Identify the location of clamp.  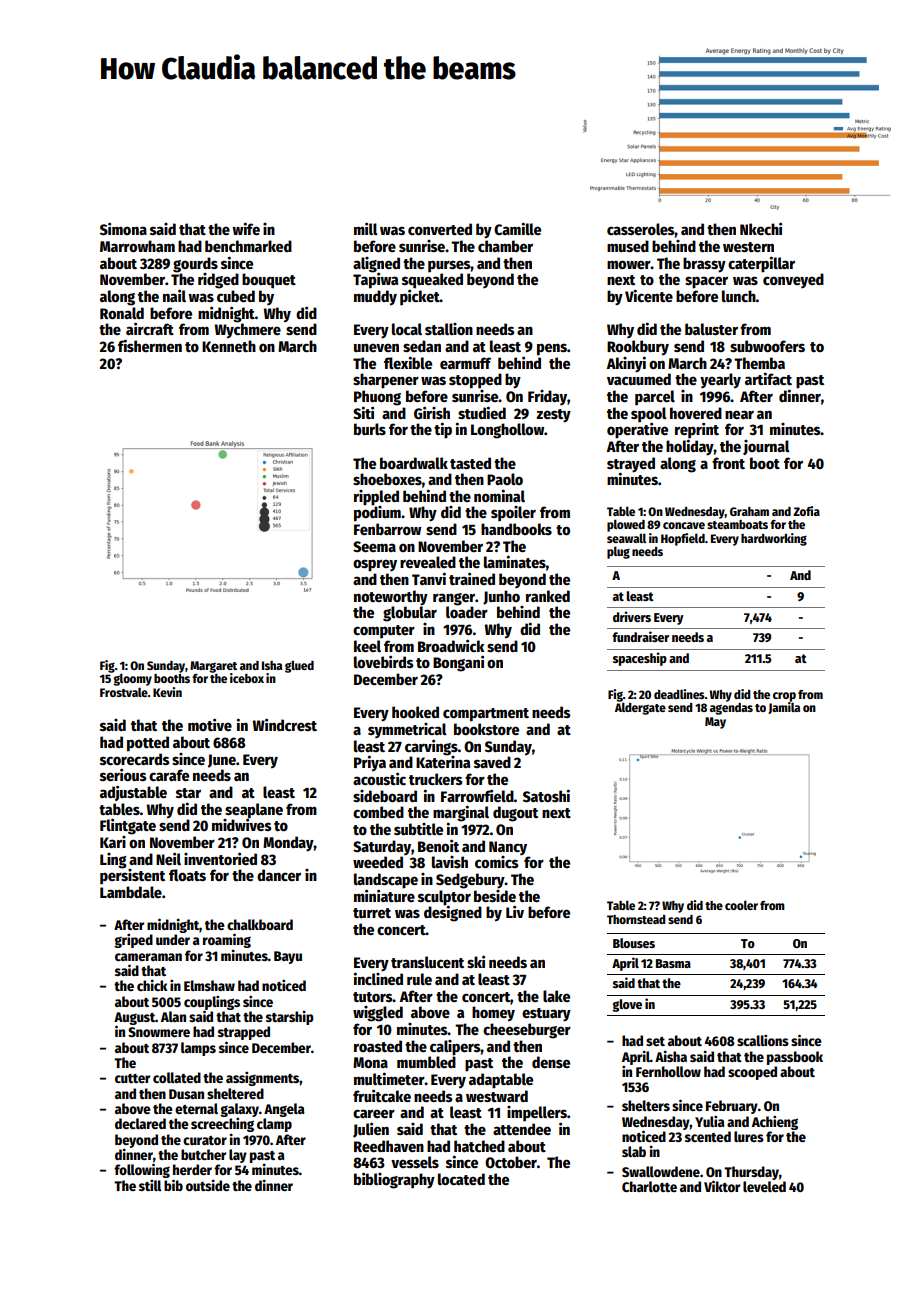
(274, 1125).
